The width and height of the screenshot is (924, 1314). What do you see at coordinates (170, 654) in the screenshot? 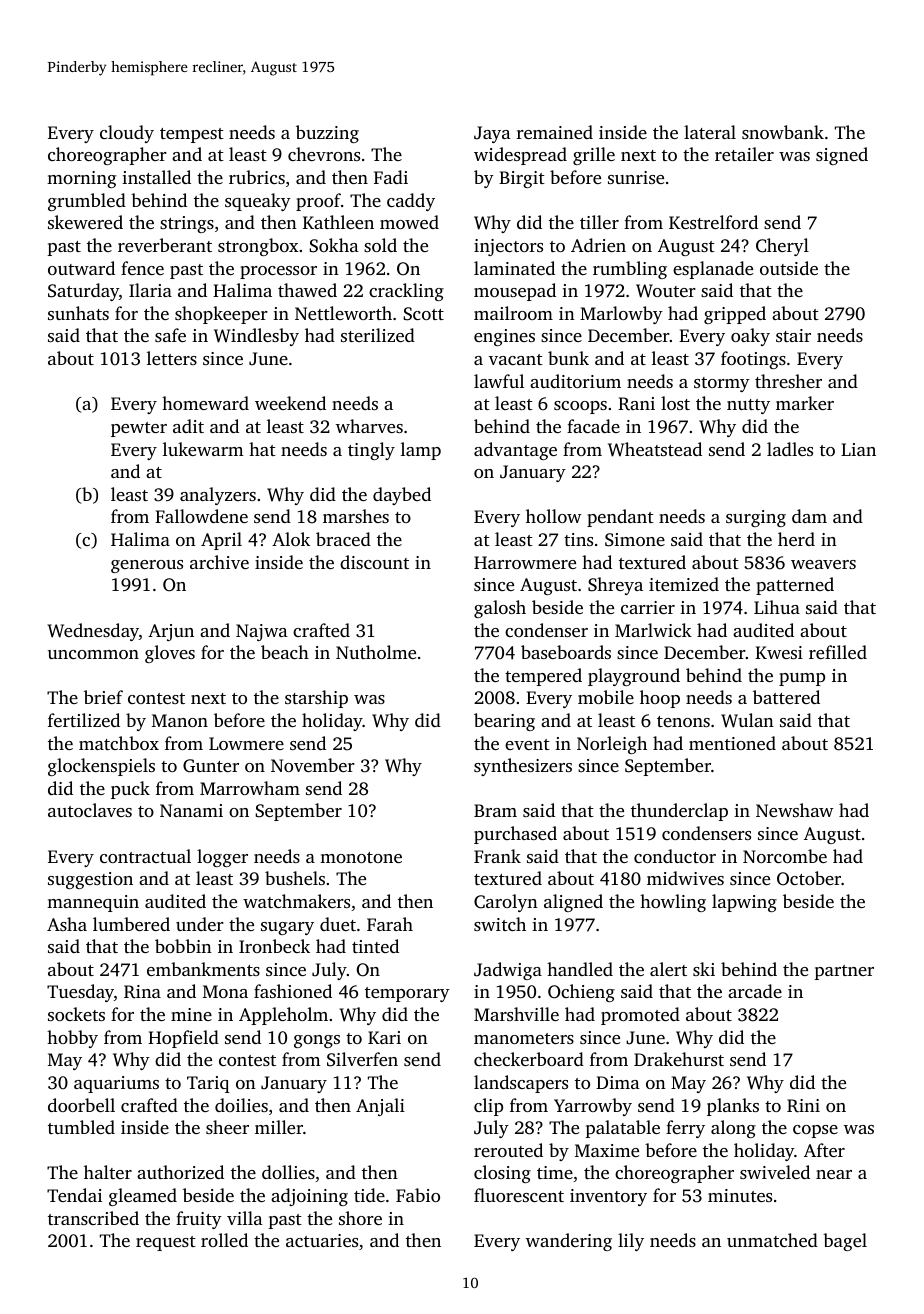
I see `gloves` at bounding box center [170, 654].
